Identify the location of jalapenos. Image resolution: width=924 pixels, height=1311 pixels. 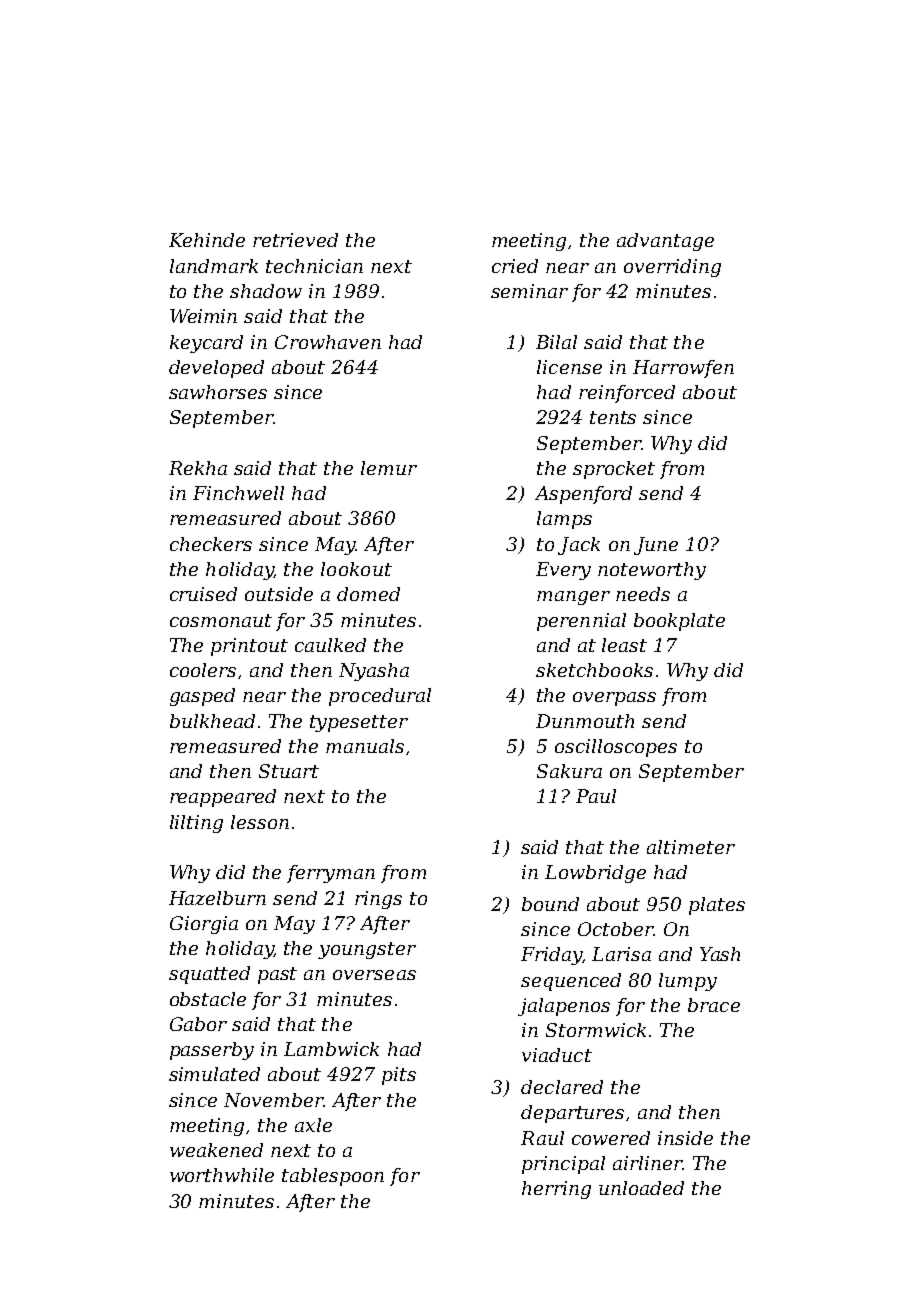
(564, 1007).
